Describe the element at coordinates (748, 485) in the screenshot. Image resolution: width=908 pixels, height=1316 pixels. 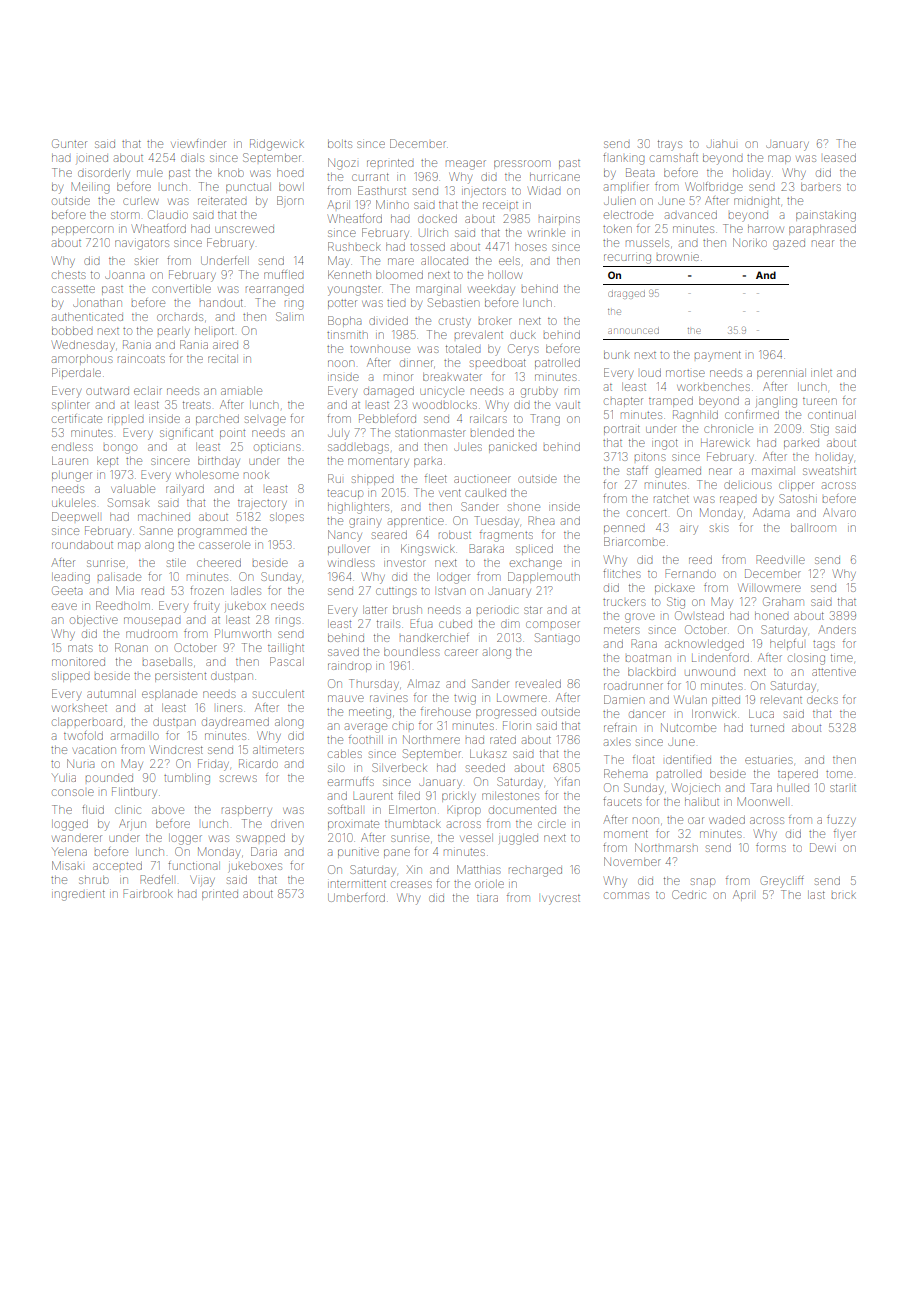
I see `delicious` at that location.
